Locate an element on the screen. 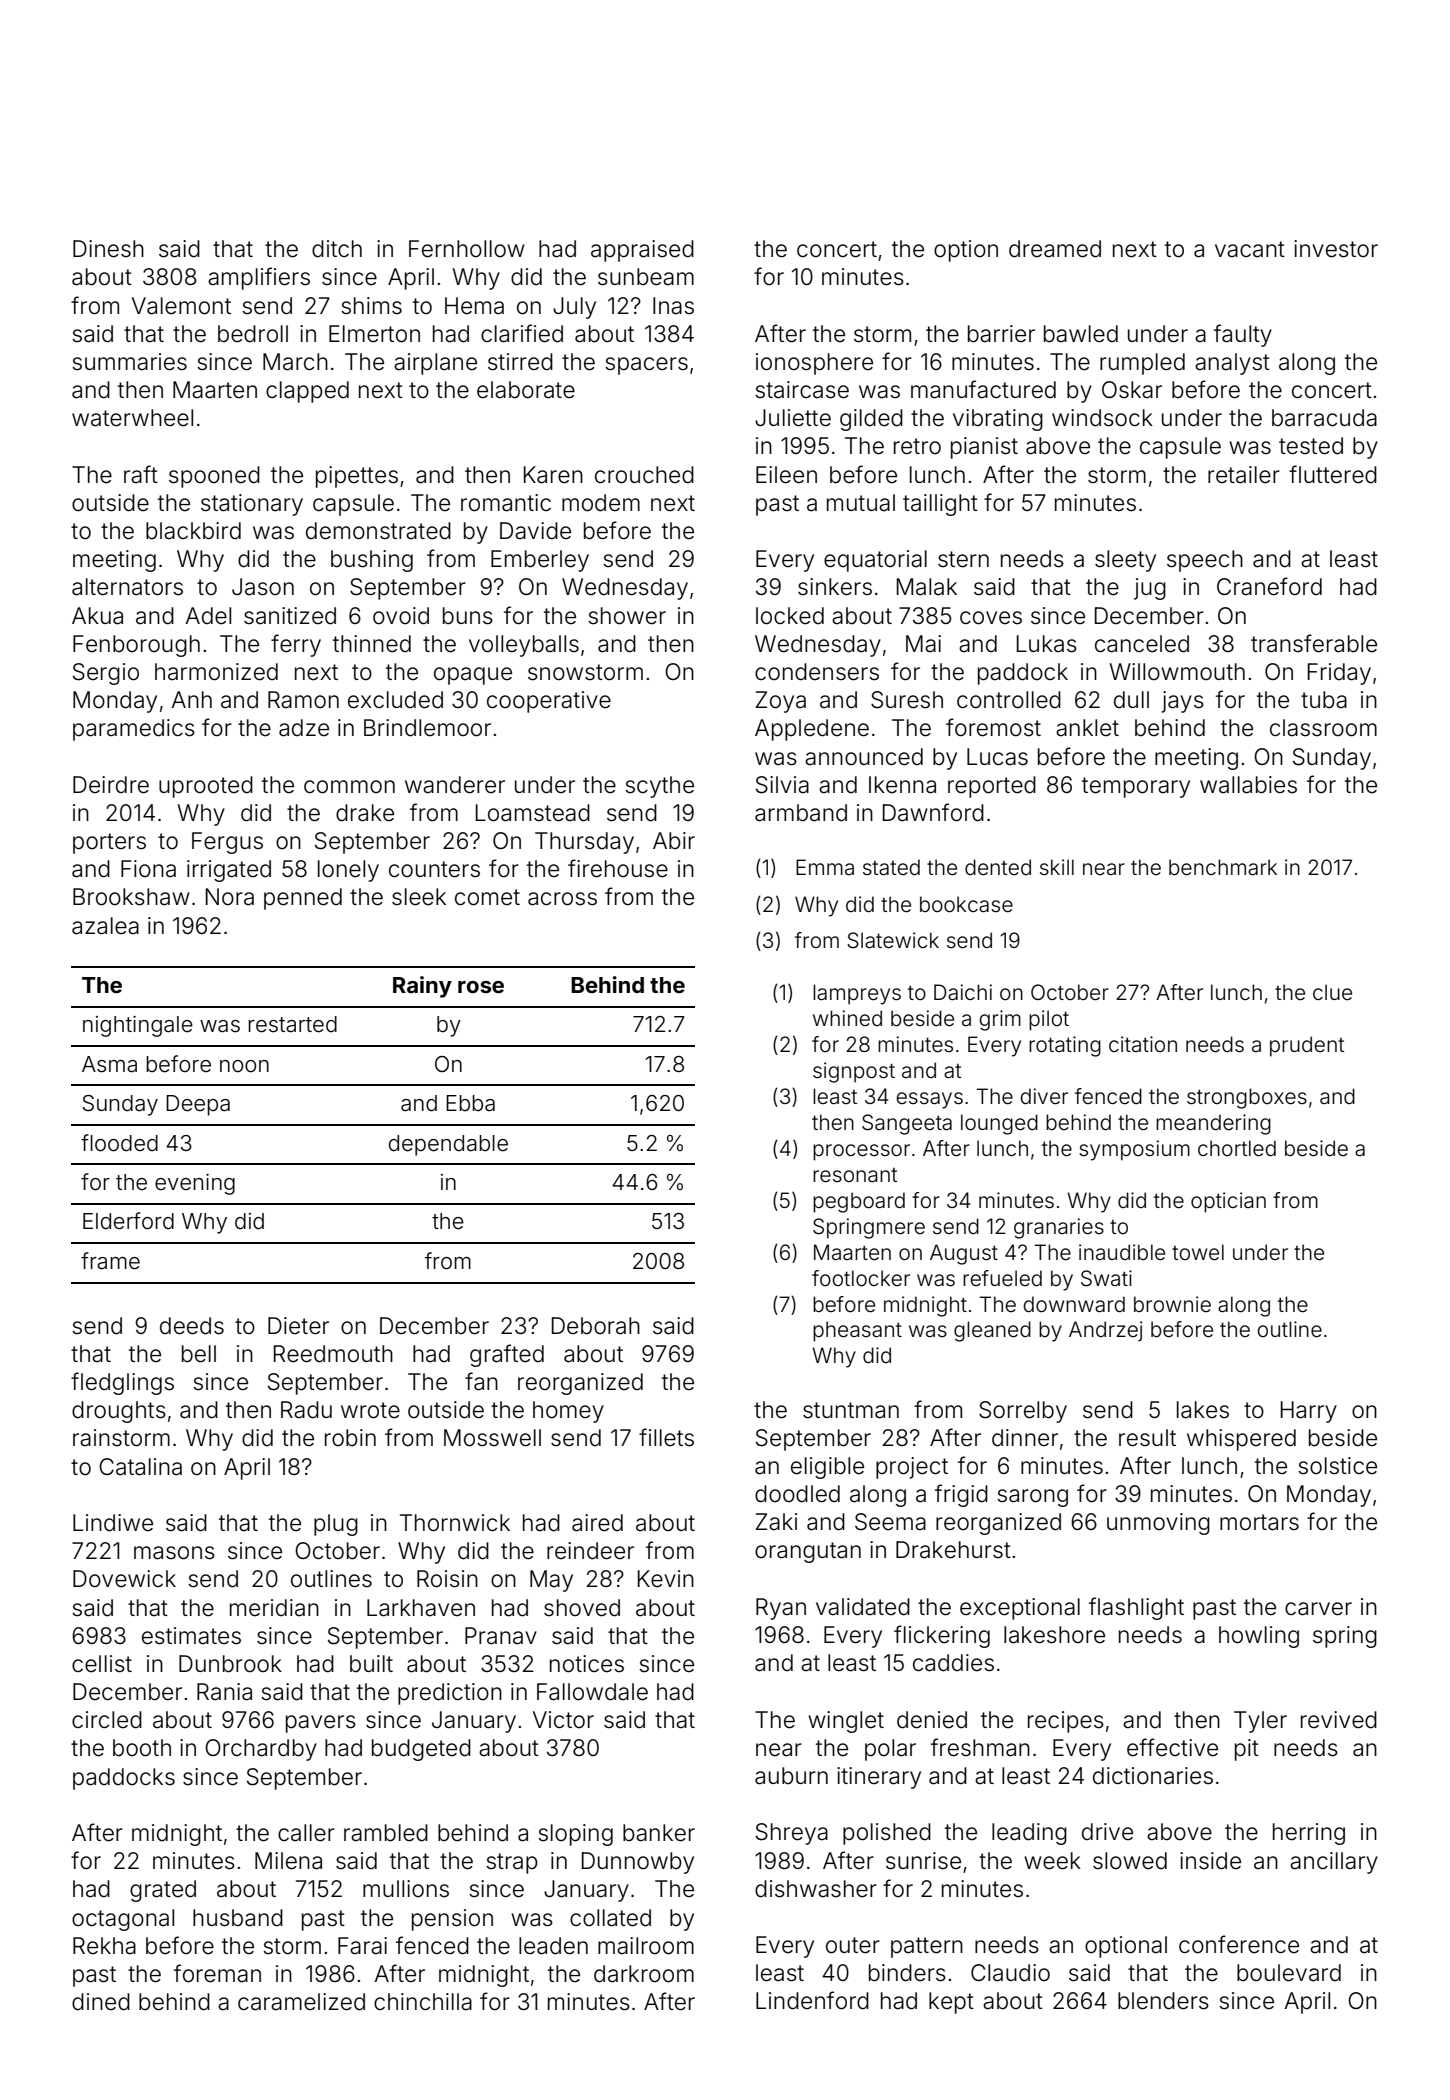 This screenshot has width=1450, height=2100. retailer is located at coordinates (1244, 475).
